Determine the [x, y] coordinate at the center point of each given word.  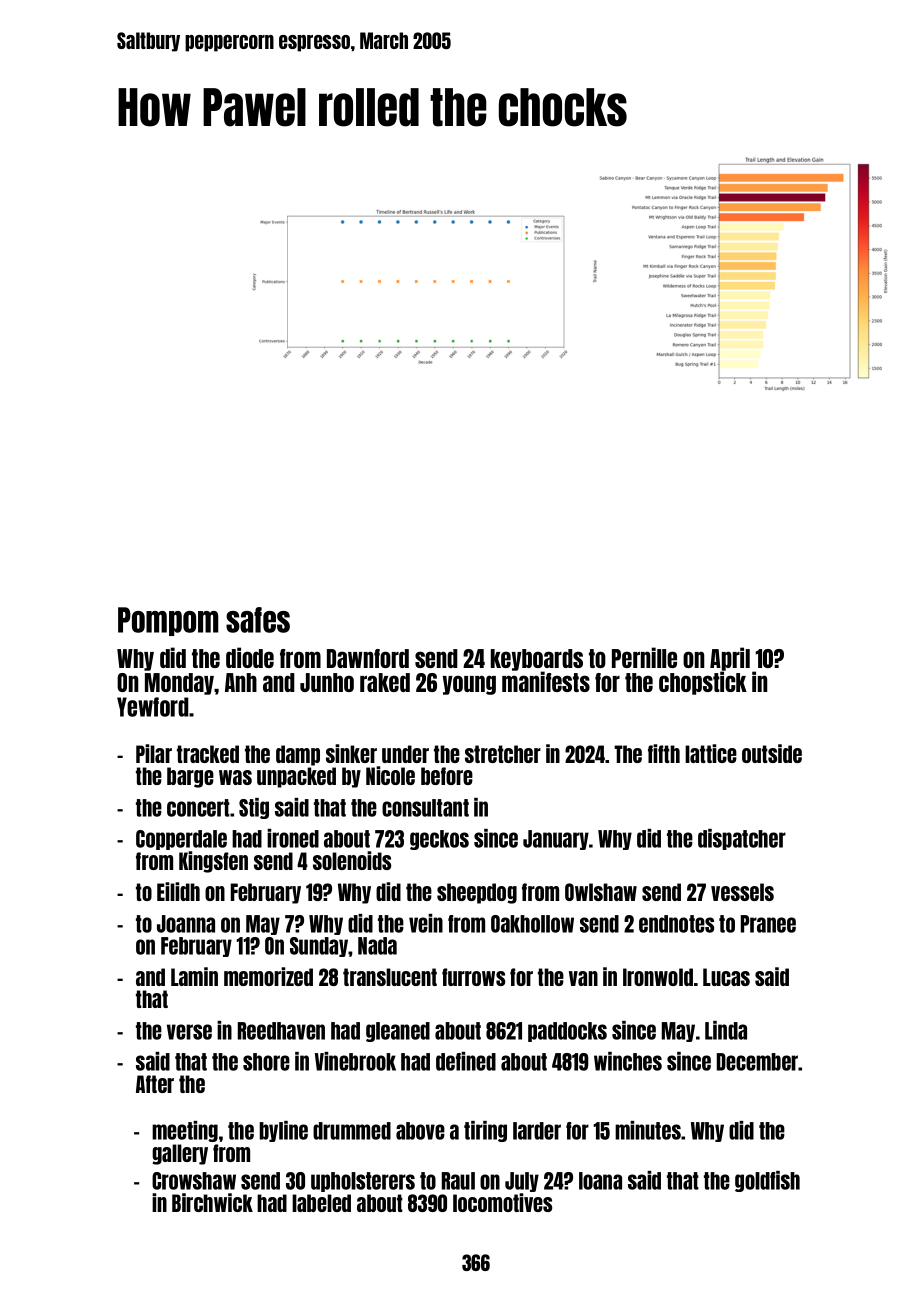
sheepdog [477, 893]
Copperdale [181, 840]
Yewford [153, 707]
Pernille [644, 657]
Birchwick [212, 1202]
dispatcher [742, 839]
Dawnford [368, 658]
